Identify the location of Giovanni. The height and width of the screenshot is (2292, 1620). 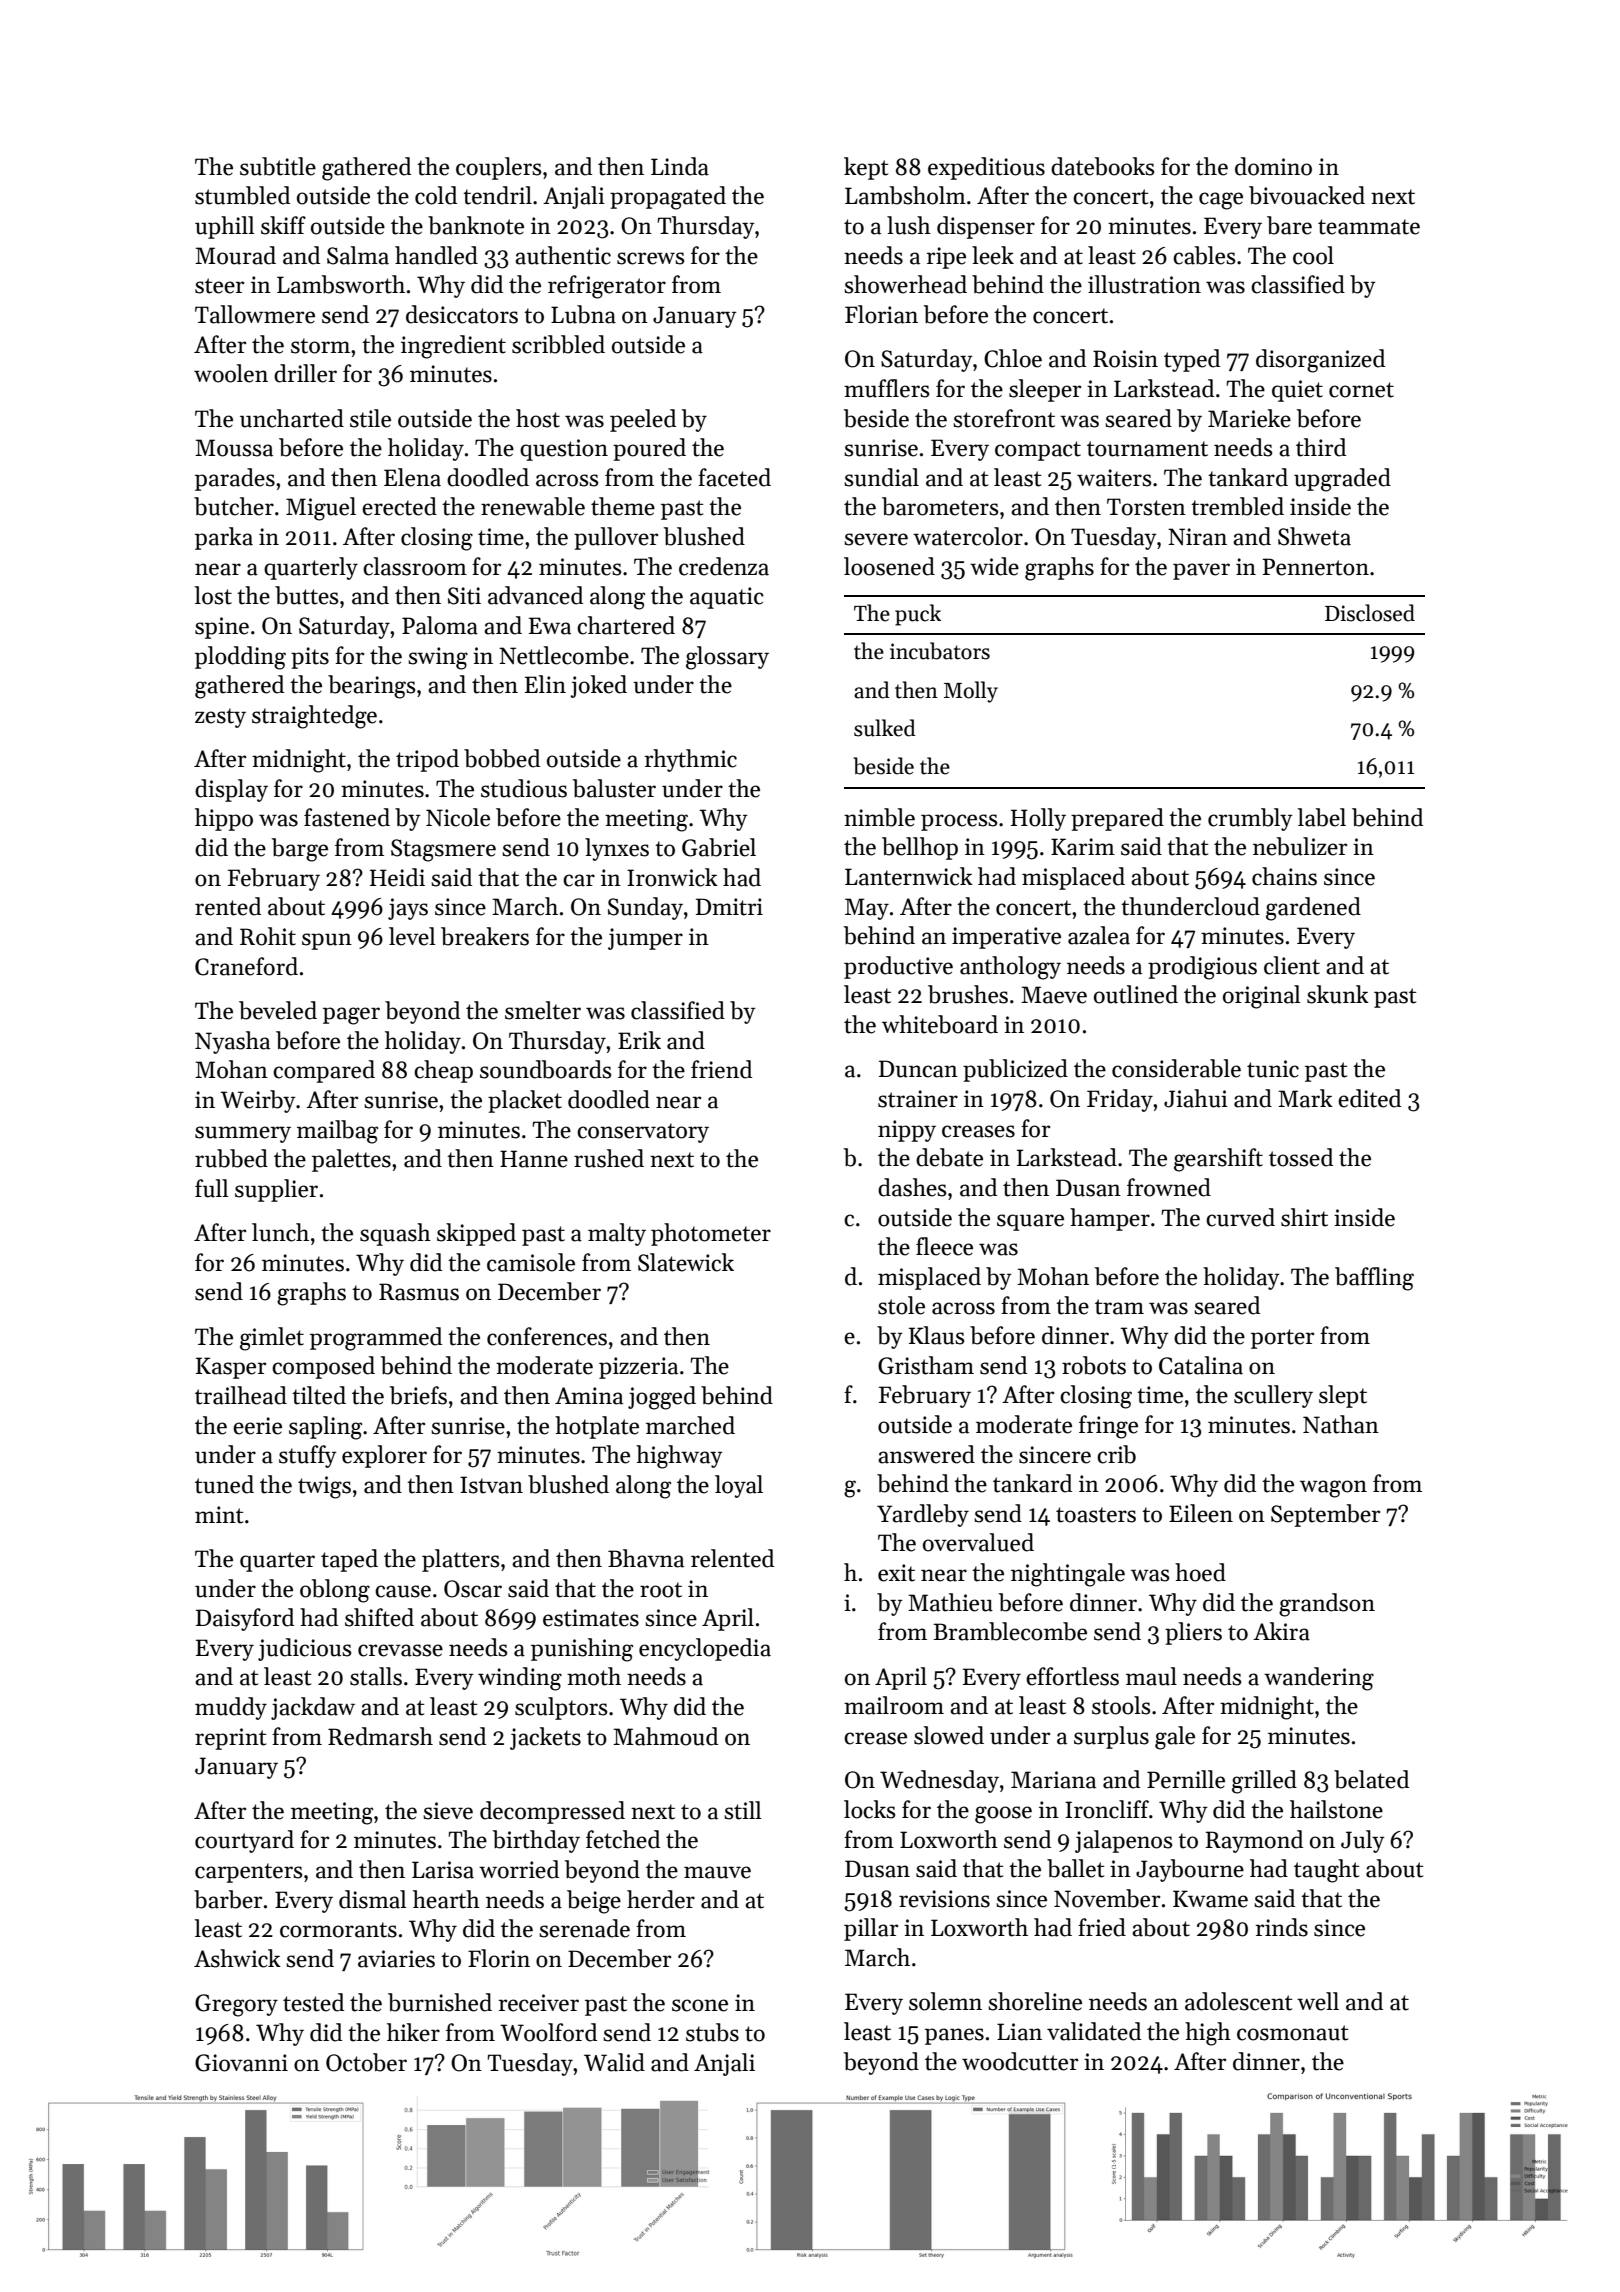
(241, 2063).
